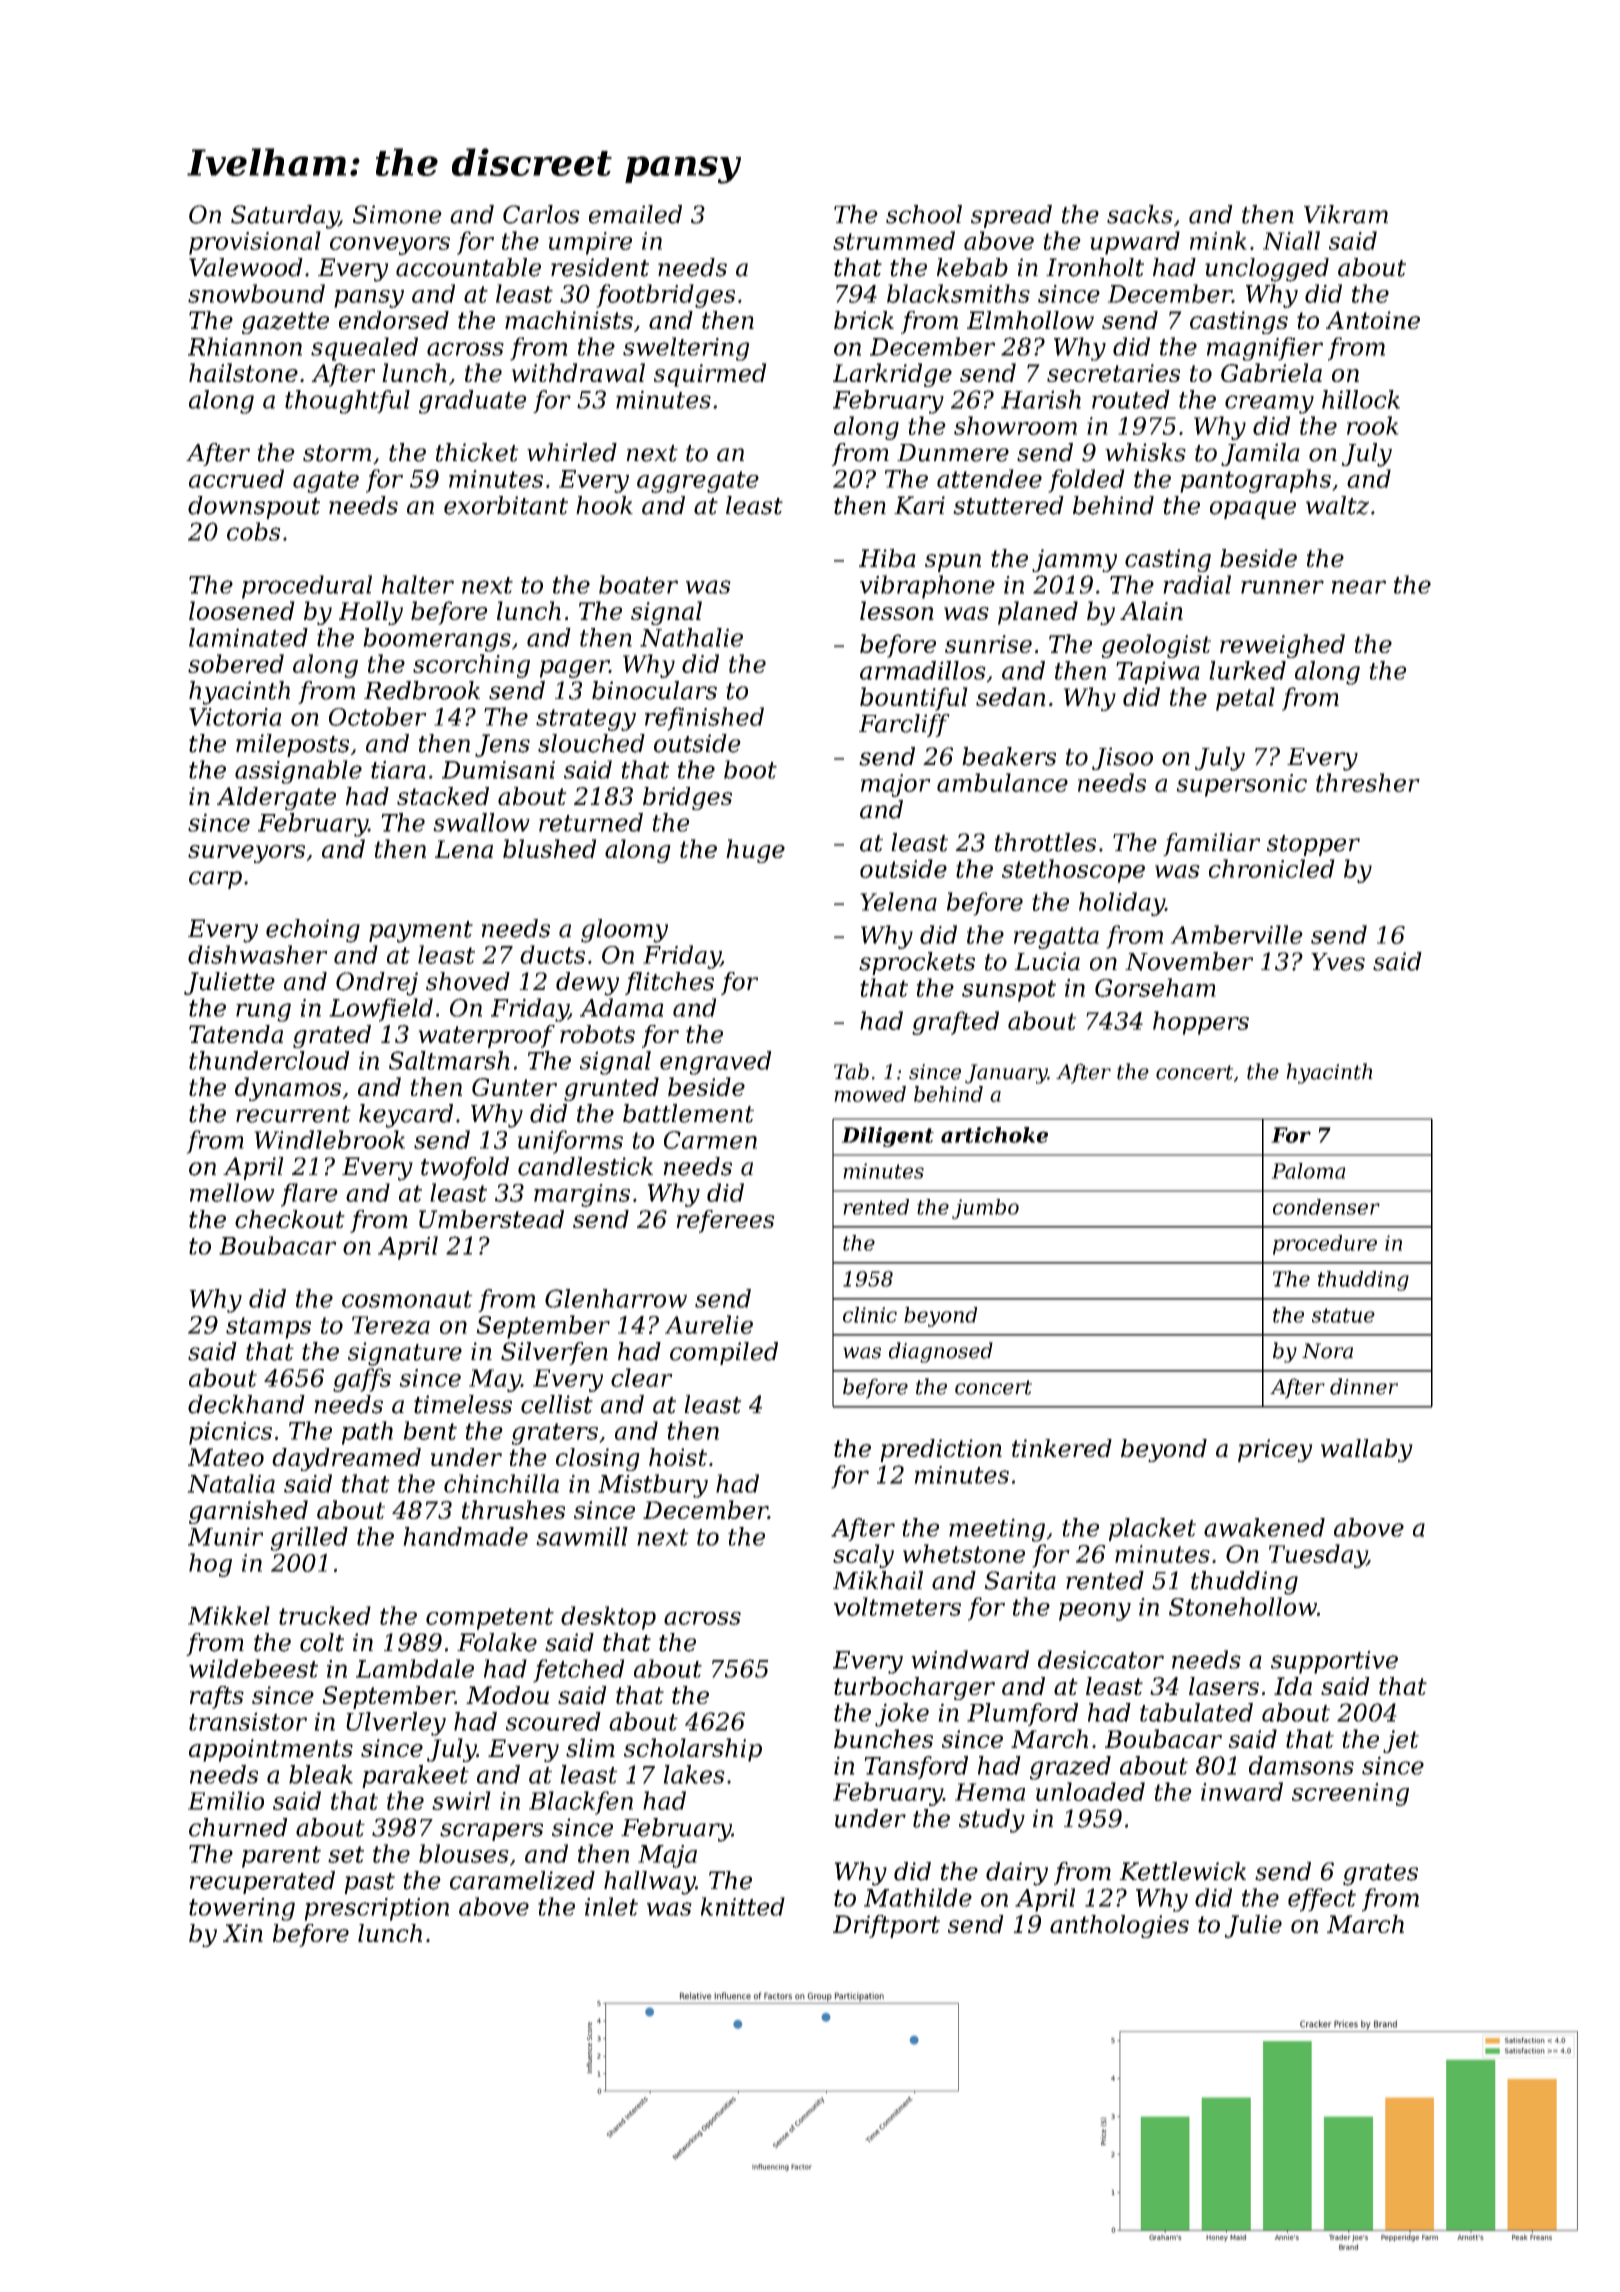 The image size is (1620, 2292). What do you see at coordinates (698, 482) in the document?
I see `aggregate` at bounding box center [698, 482].
